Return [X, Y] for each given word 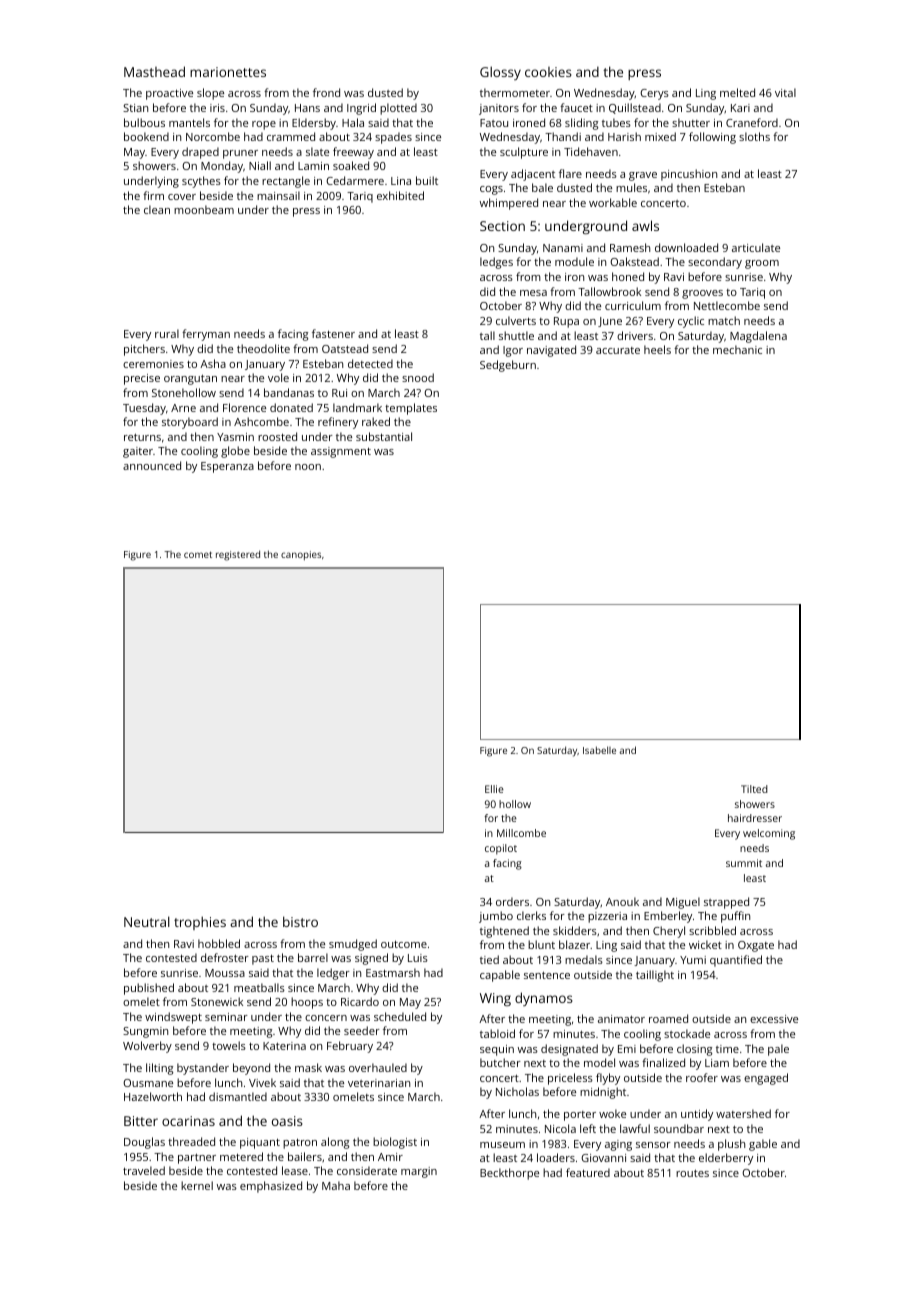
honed [628, 276]
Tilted [754, 789]
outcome [404, 944]
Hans [307, 108]
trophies [200, 923]
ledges [496, 263]
